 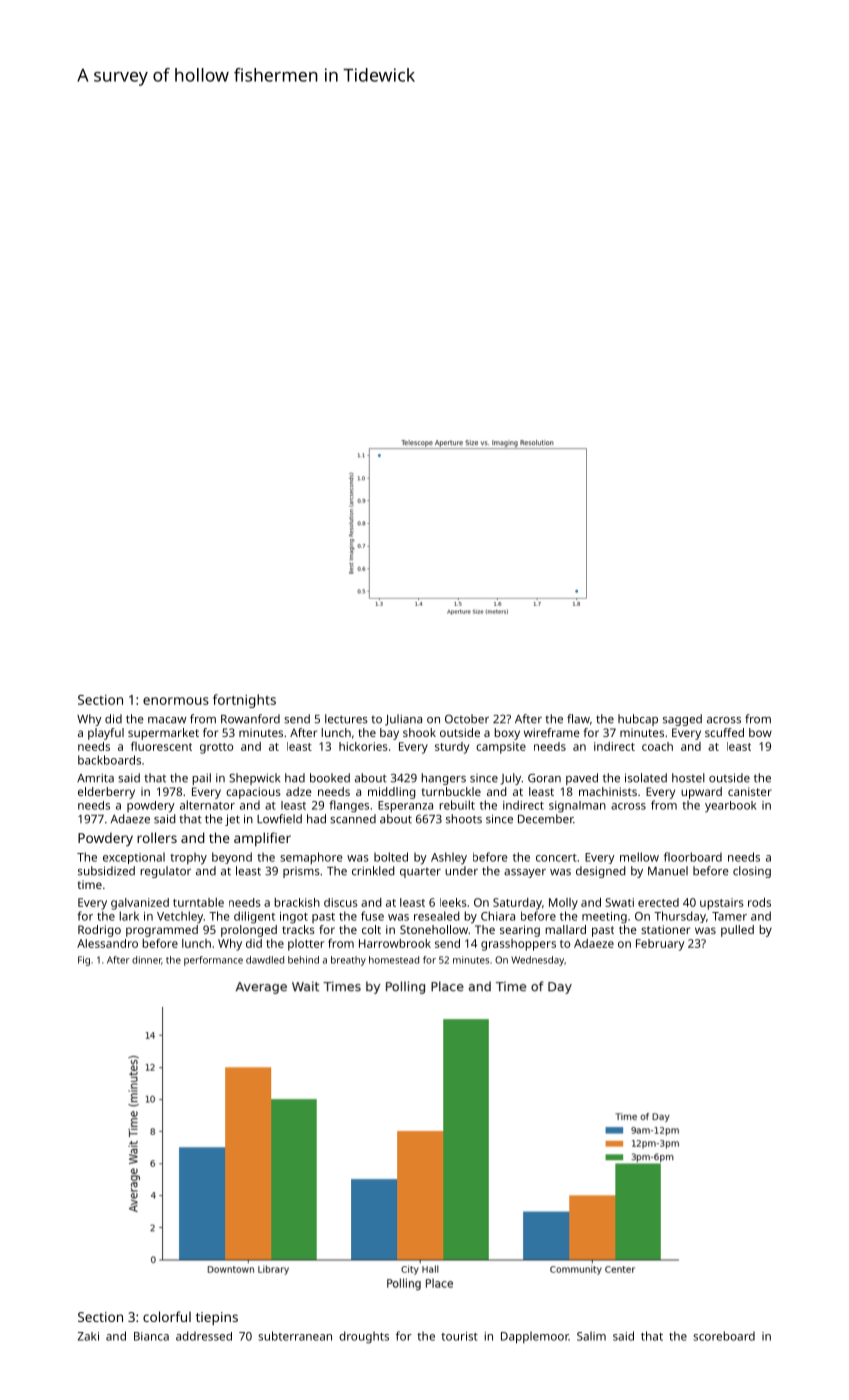 I want to click on grasshoppers, so click(x=518, y=945).
